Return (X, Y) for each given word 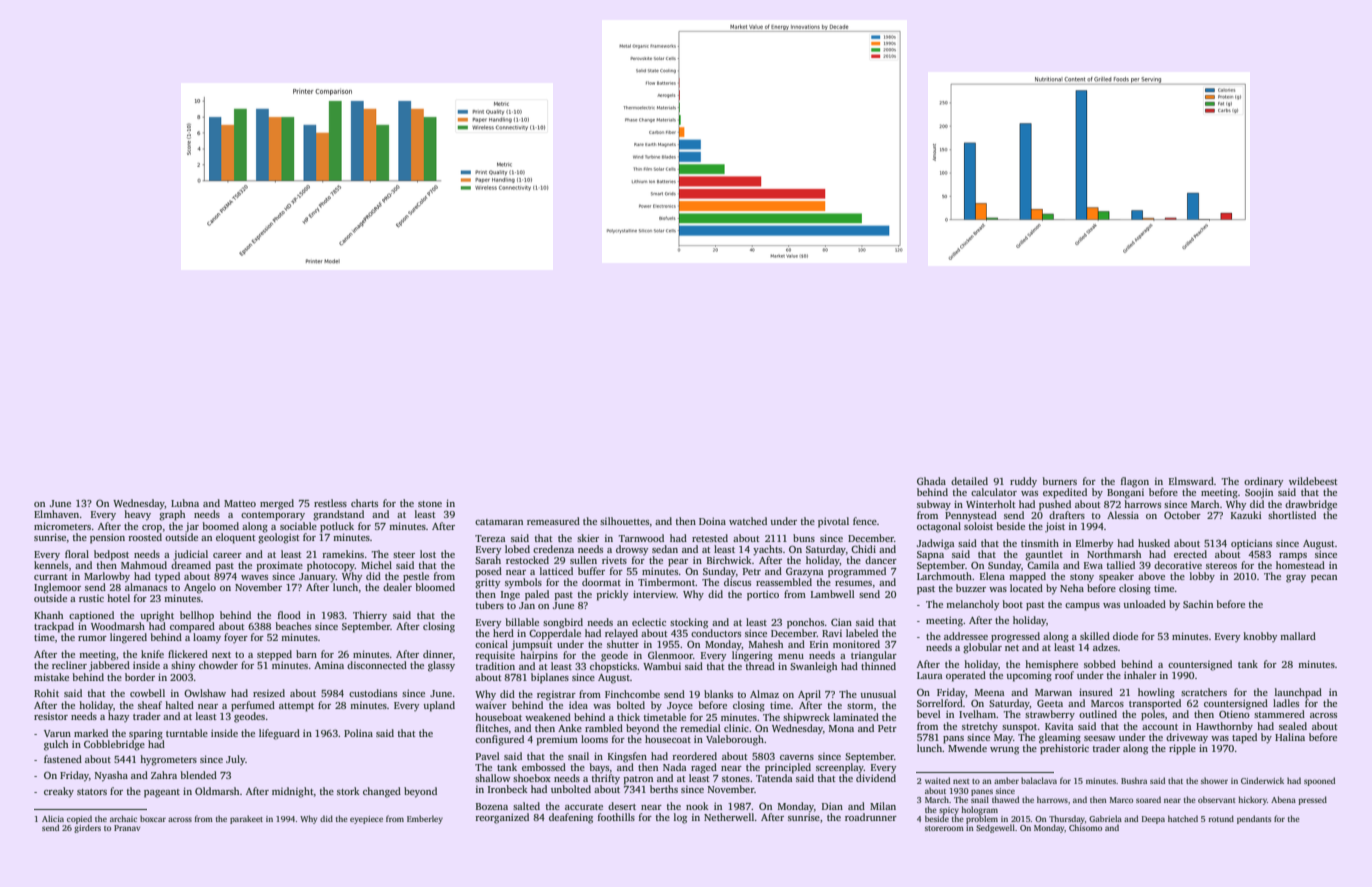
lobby (1202, 577)
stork (348, 791)
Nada (675, 767)
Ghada (931, 481)
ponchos (805, 623)
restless (330, 503)
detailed (969, 481)
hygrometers (168, 760)
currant (50, 577)
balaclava (1039, 780)
